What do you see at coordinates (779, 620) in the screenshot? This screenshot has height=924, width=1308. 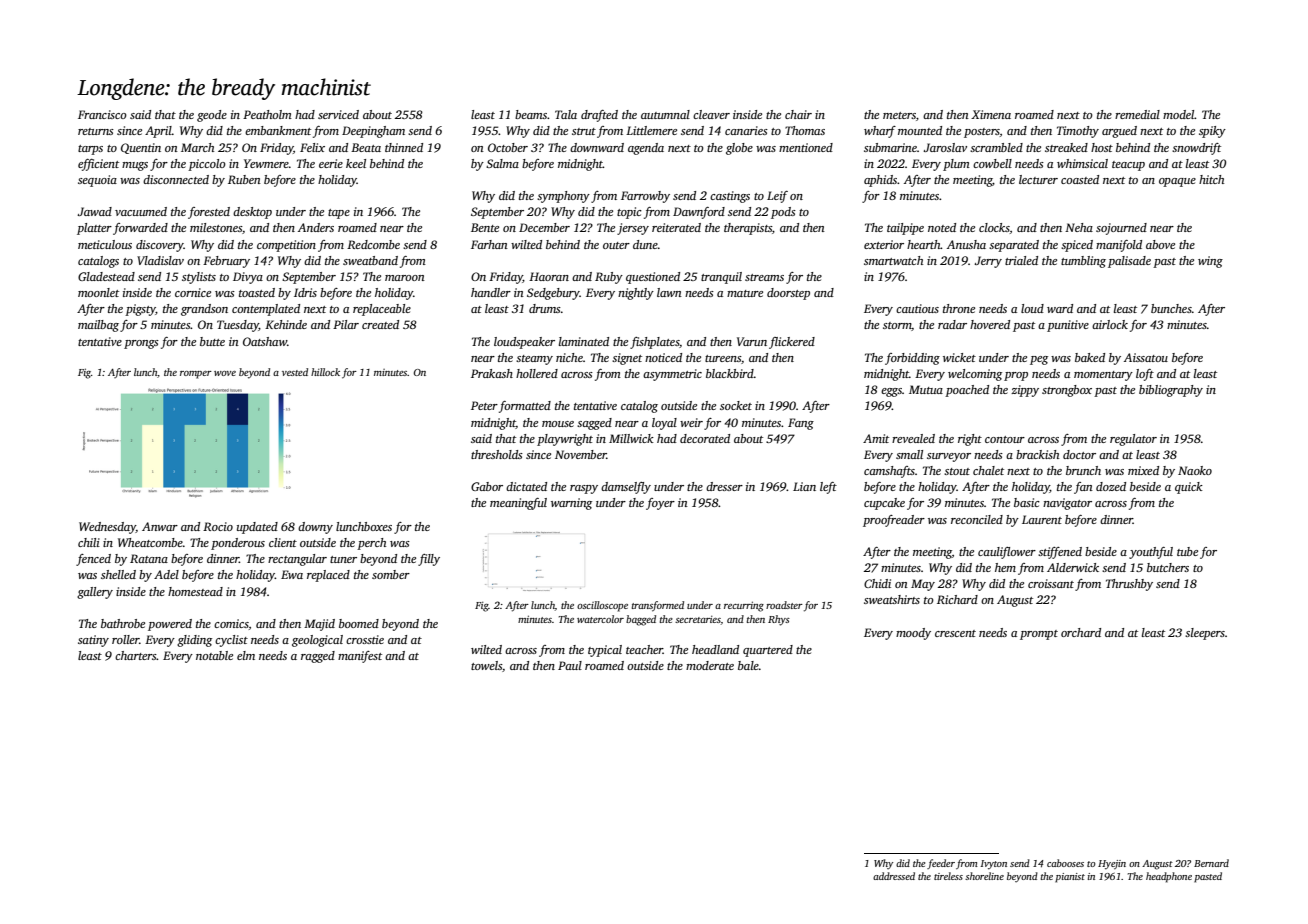 I see `Rhys` at bounding box center [779, 620].
